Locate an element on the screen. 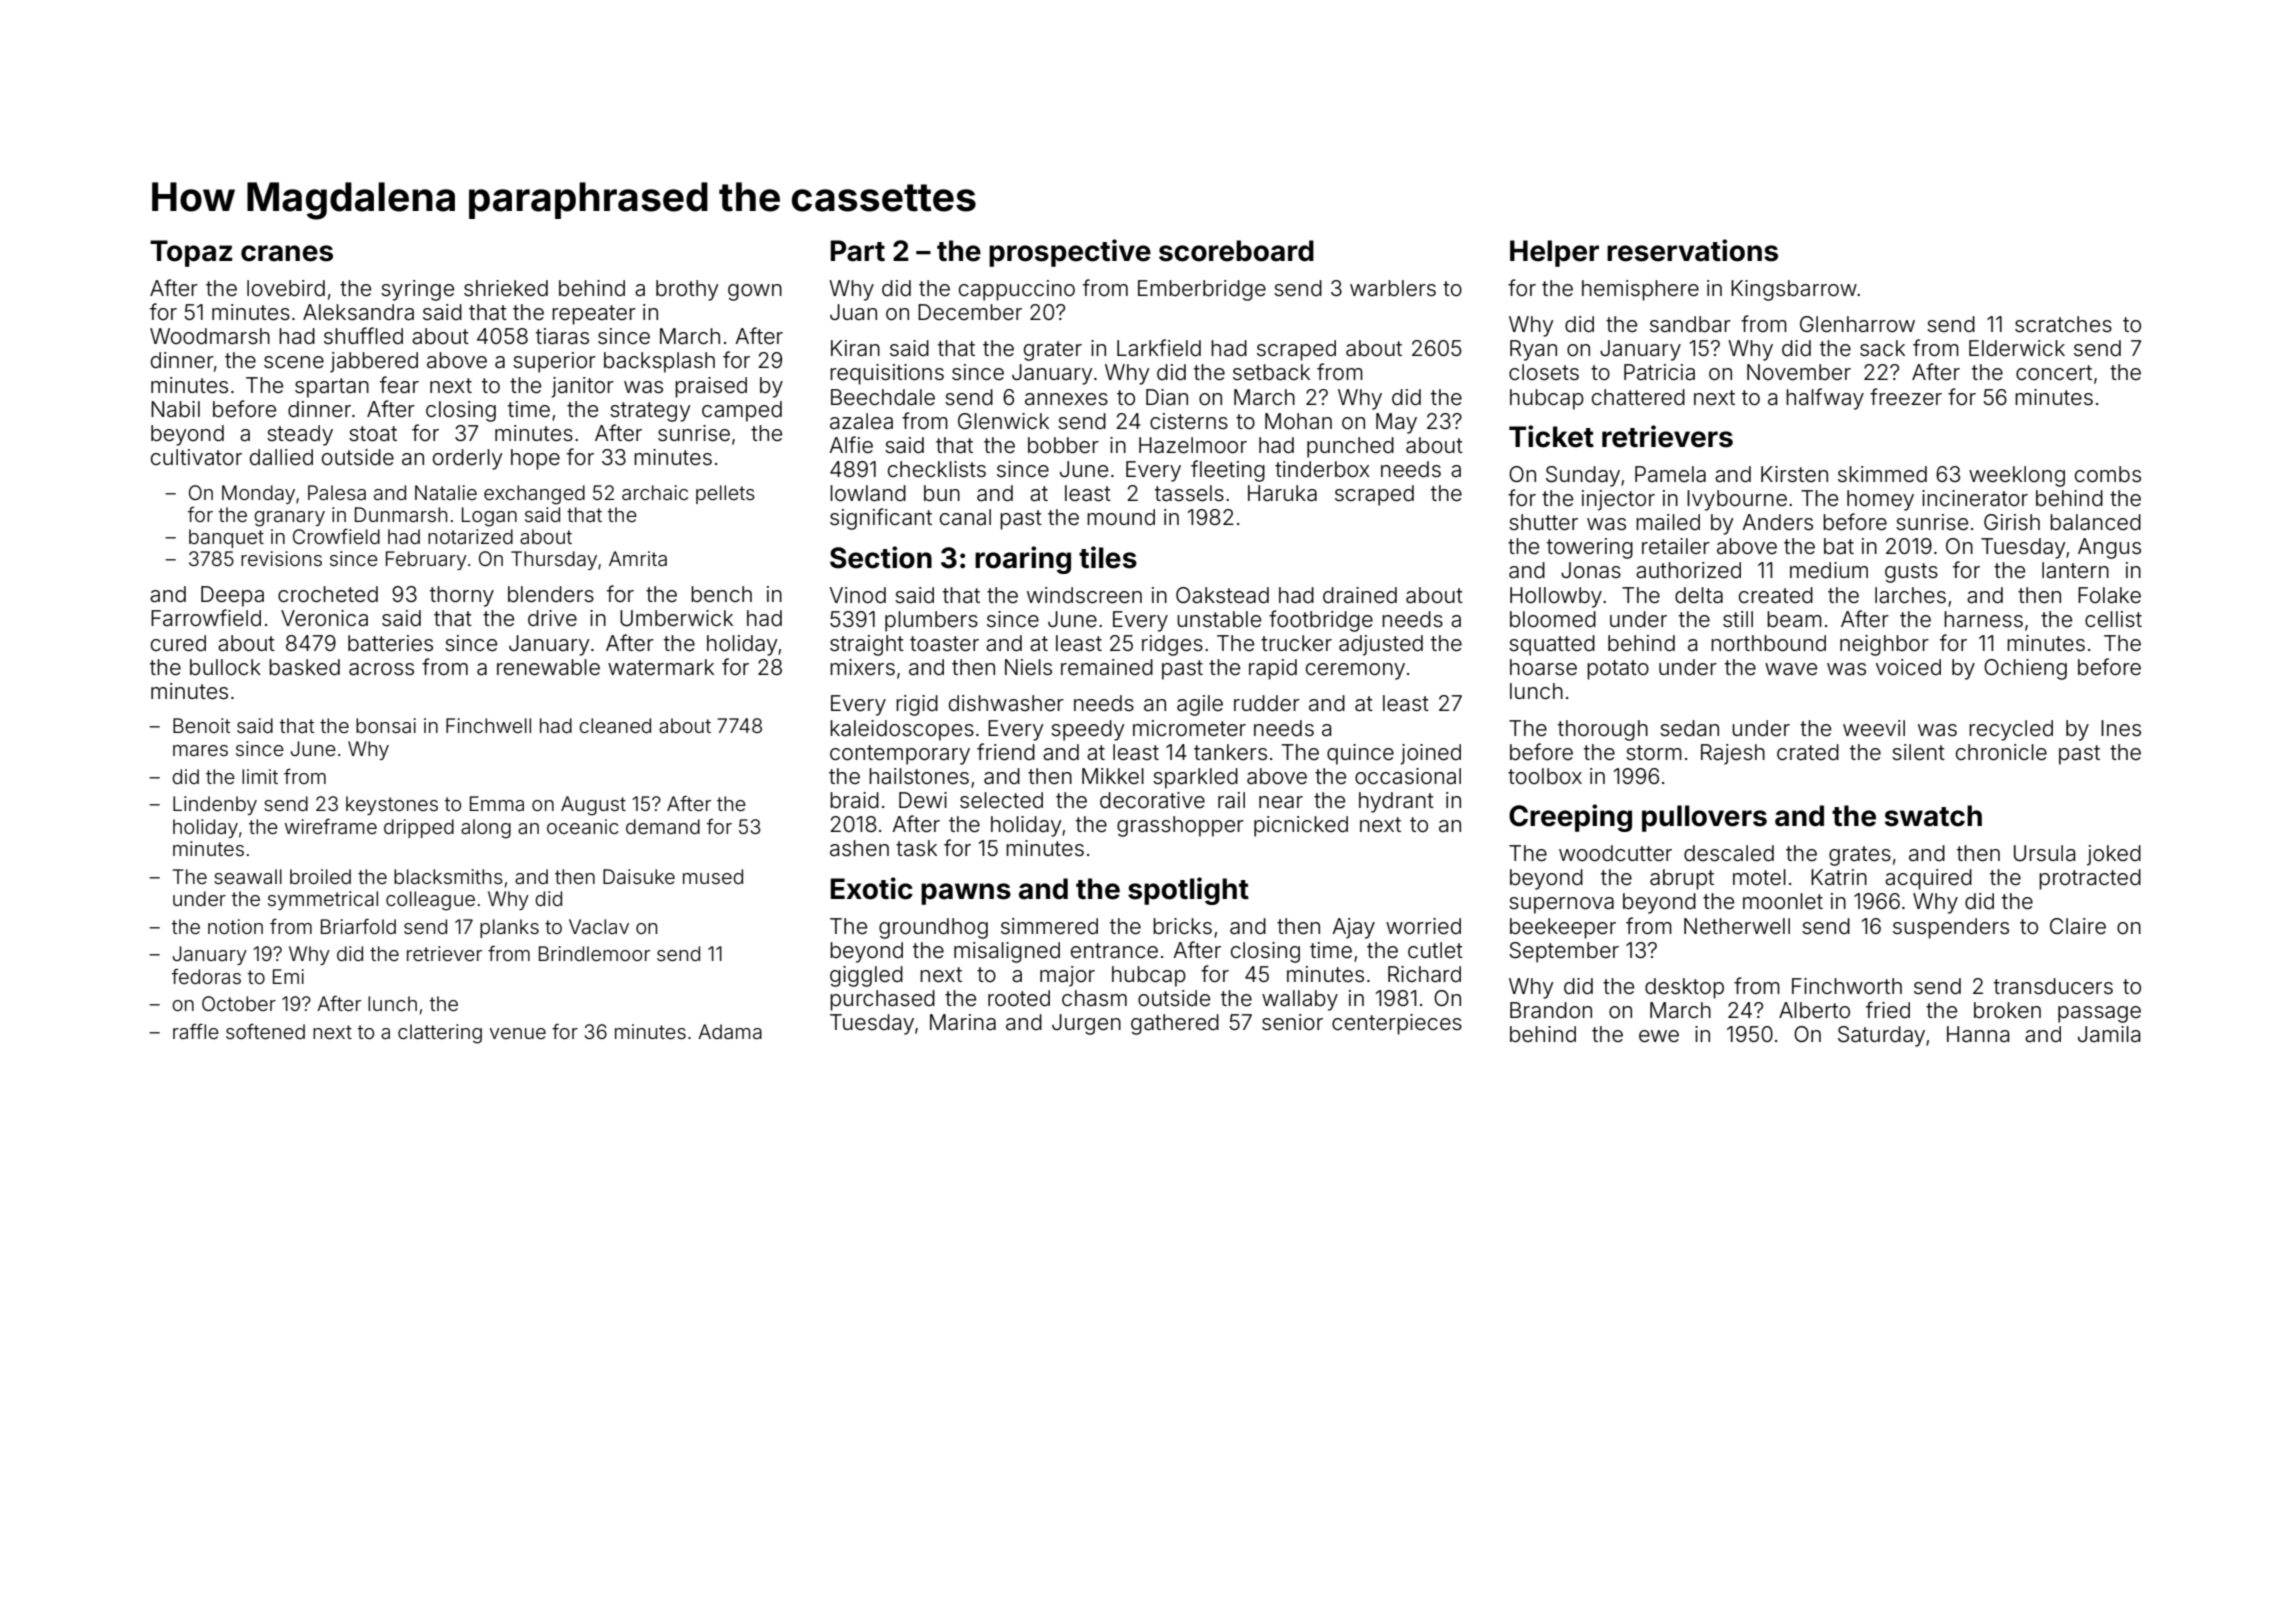  Adama is located at coordinates (730, 1031).
